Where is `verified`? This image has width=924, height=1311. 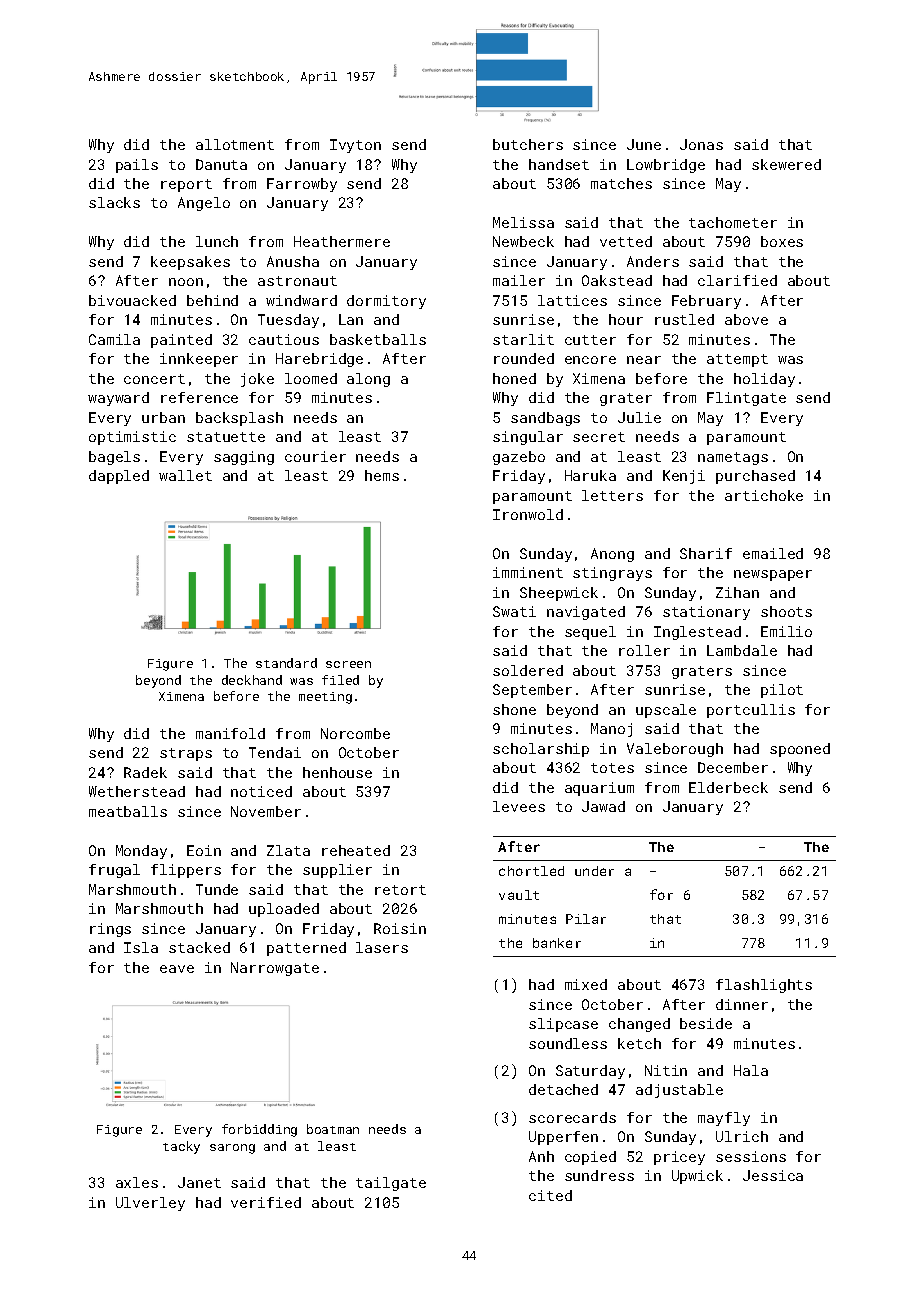
verified is located at coordinates (266, 1202).
